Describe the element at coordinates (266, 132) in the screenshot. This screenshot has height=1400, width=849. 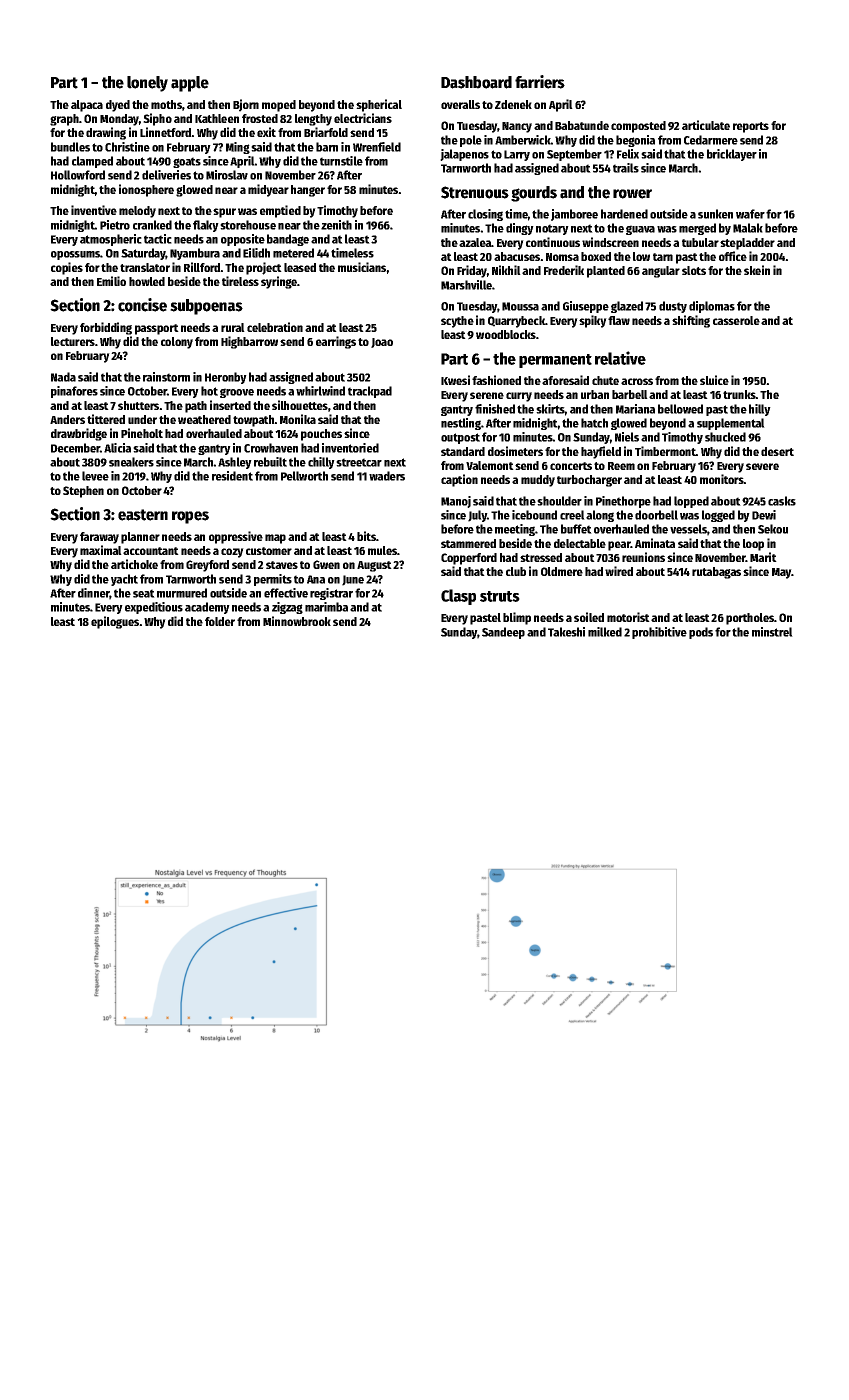
I see `exit` at that location.
